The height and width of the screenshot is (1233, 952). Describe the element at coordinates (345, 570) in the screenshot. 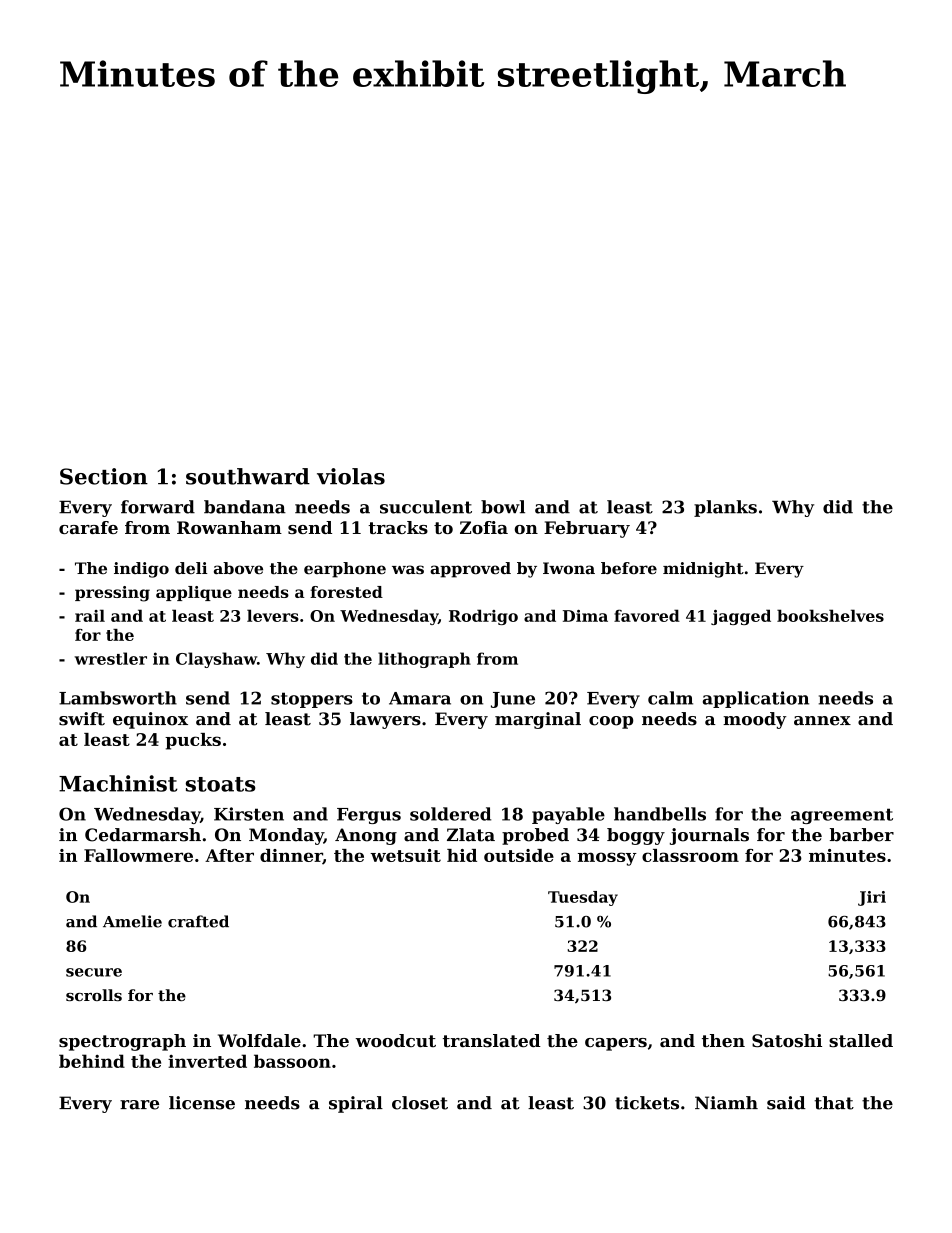

I see `earphone` at that location.
